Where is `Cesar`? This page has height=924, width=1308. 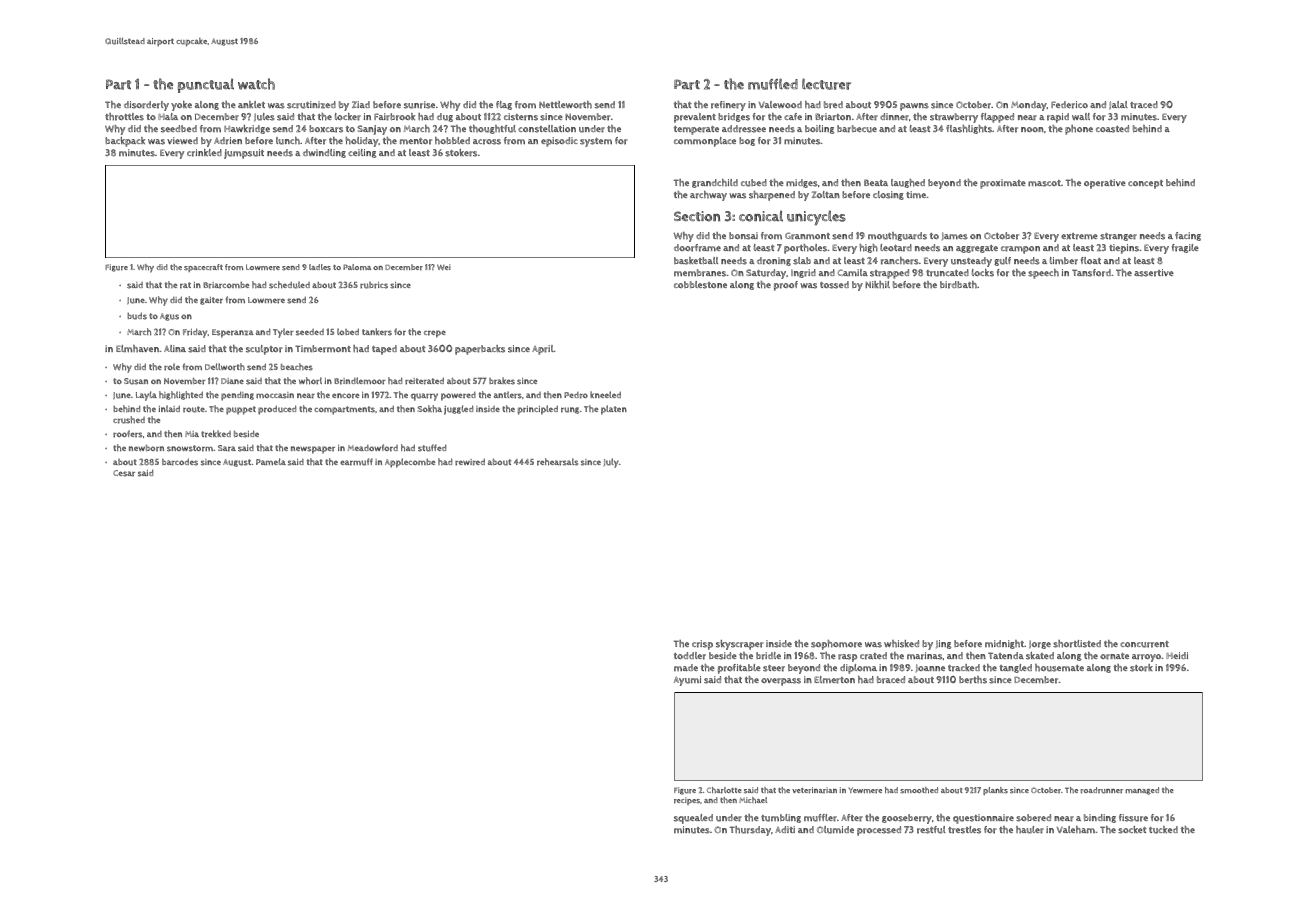 Cesar is located at coordinates (124, 473).
